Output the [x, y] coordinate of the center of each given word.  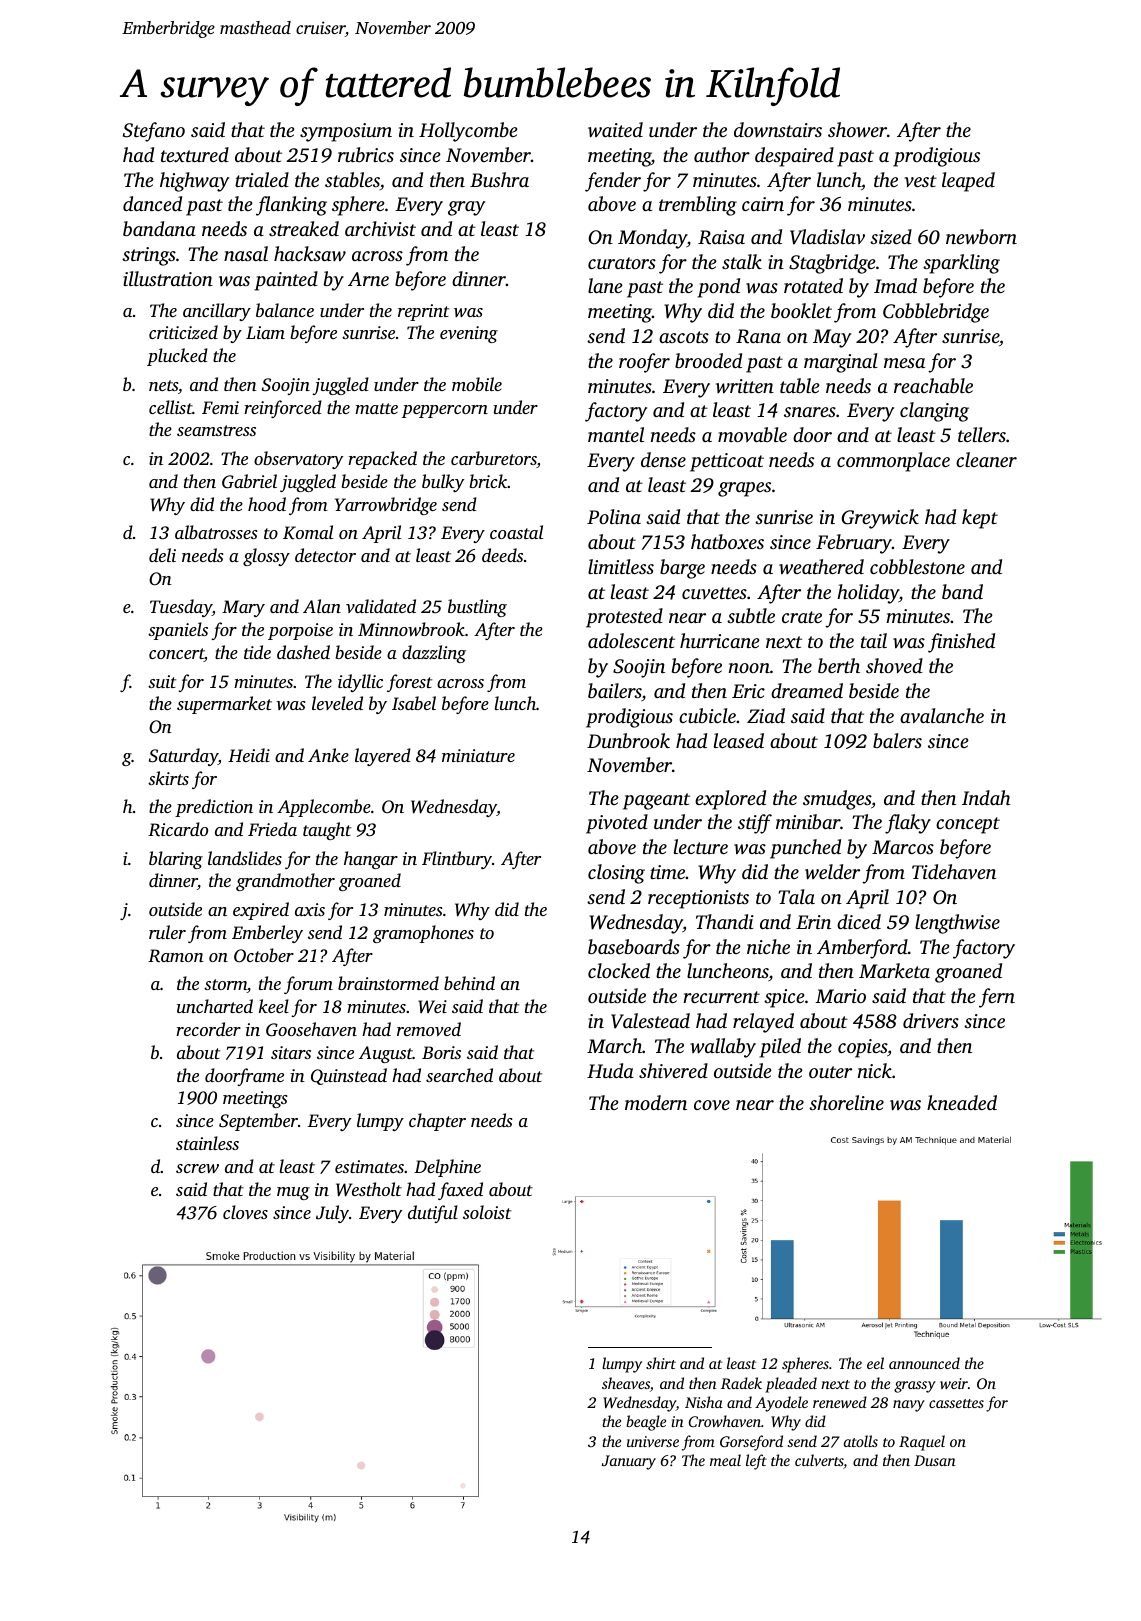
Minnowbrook [411, 629]
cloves [245, 1212]
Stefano [154, 132]
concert [176, 655]
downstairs [778, 130]
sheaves [626, 1383]
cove [712, 1105]
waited [615, 130]
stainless [207, 1143]
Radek [741, 1383]
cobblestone [917, 566]
